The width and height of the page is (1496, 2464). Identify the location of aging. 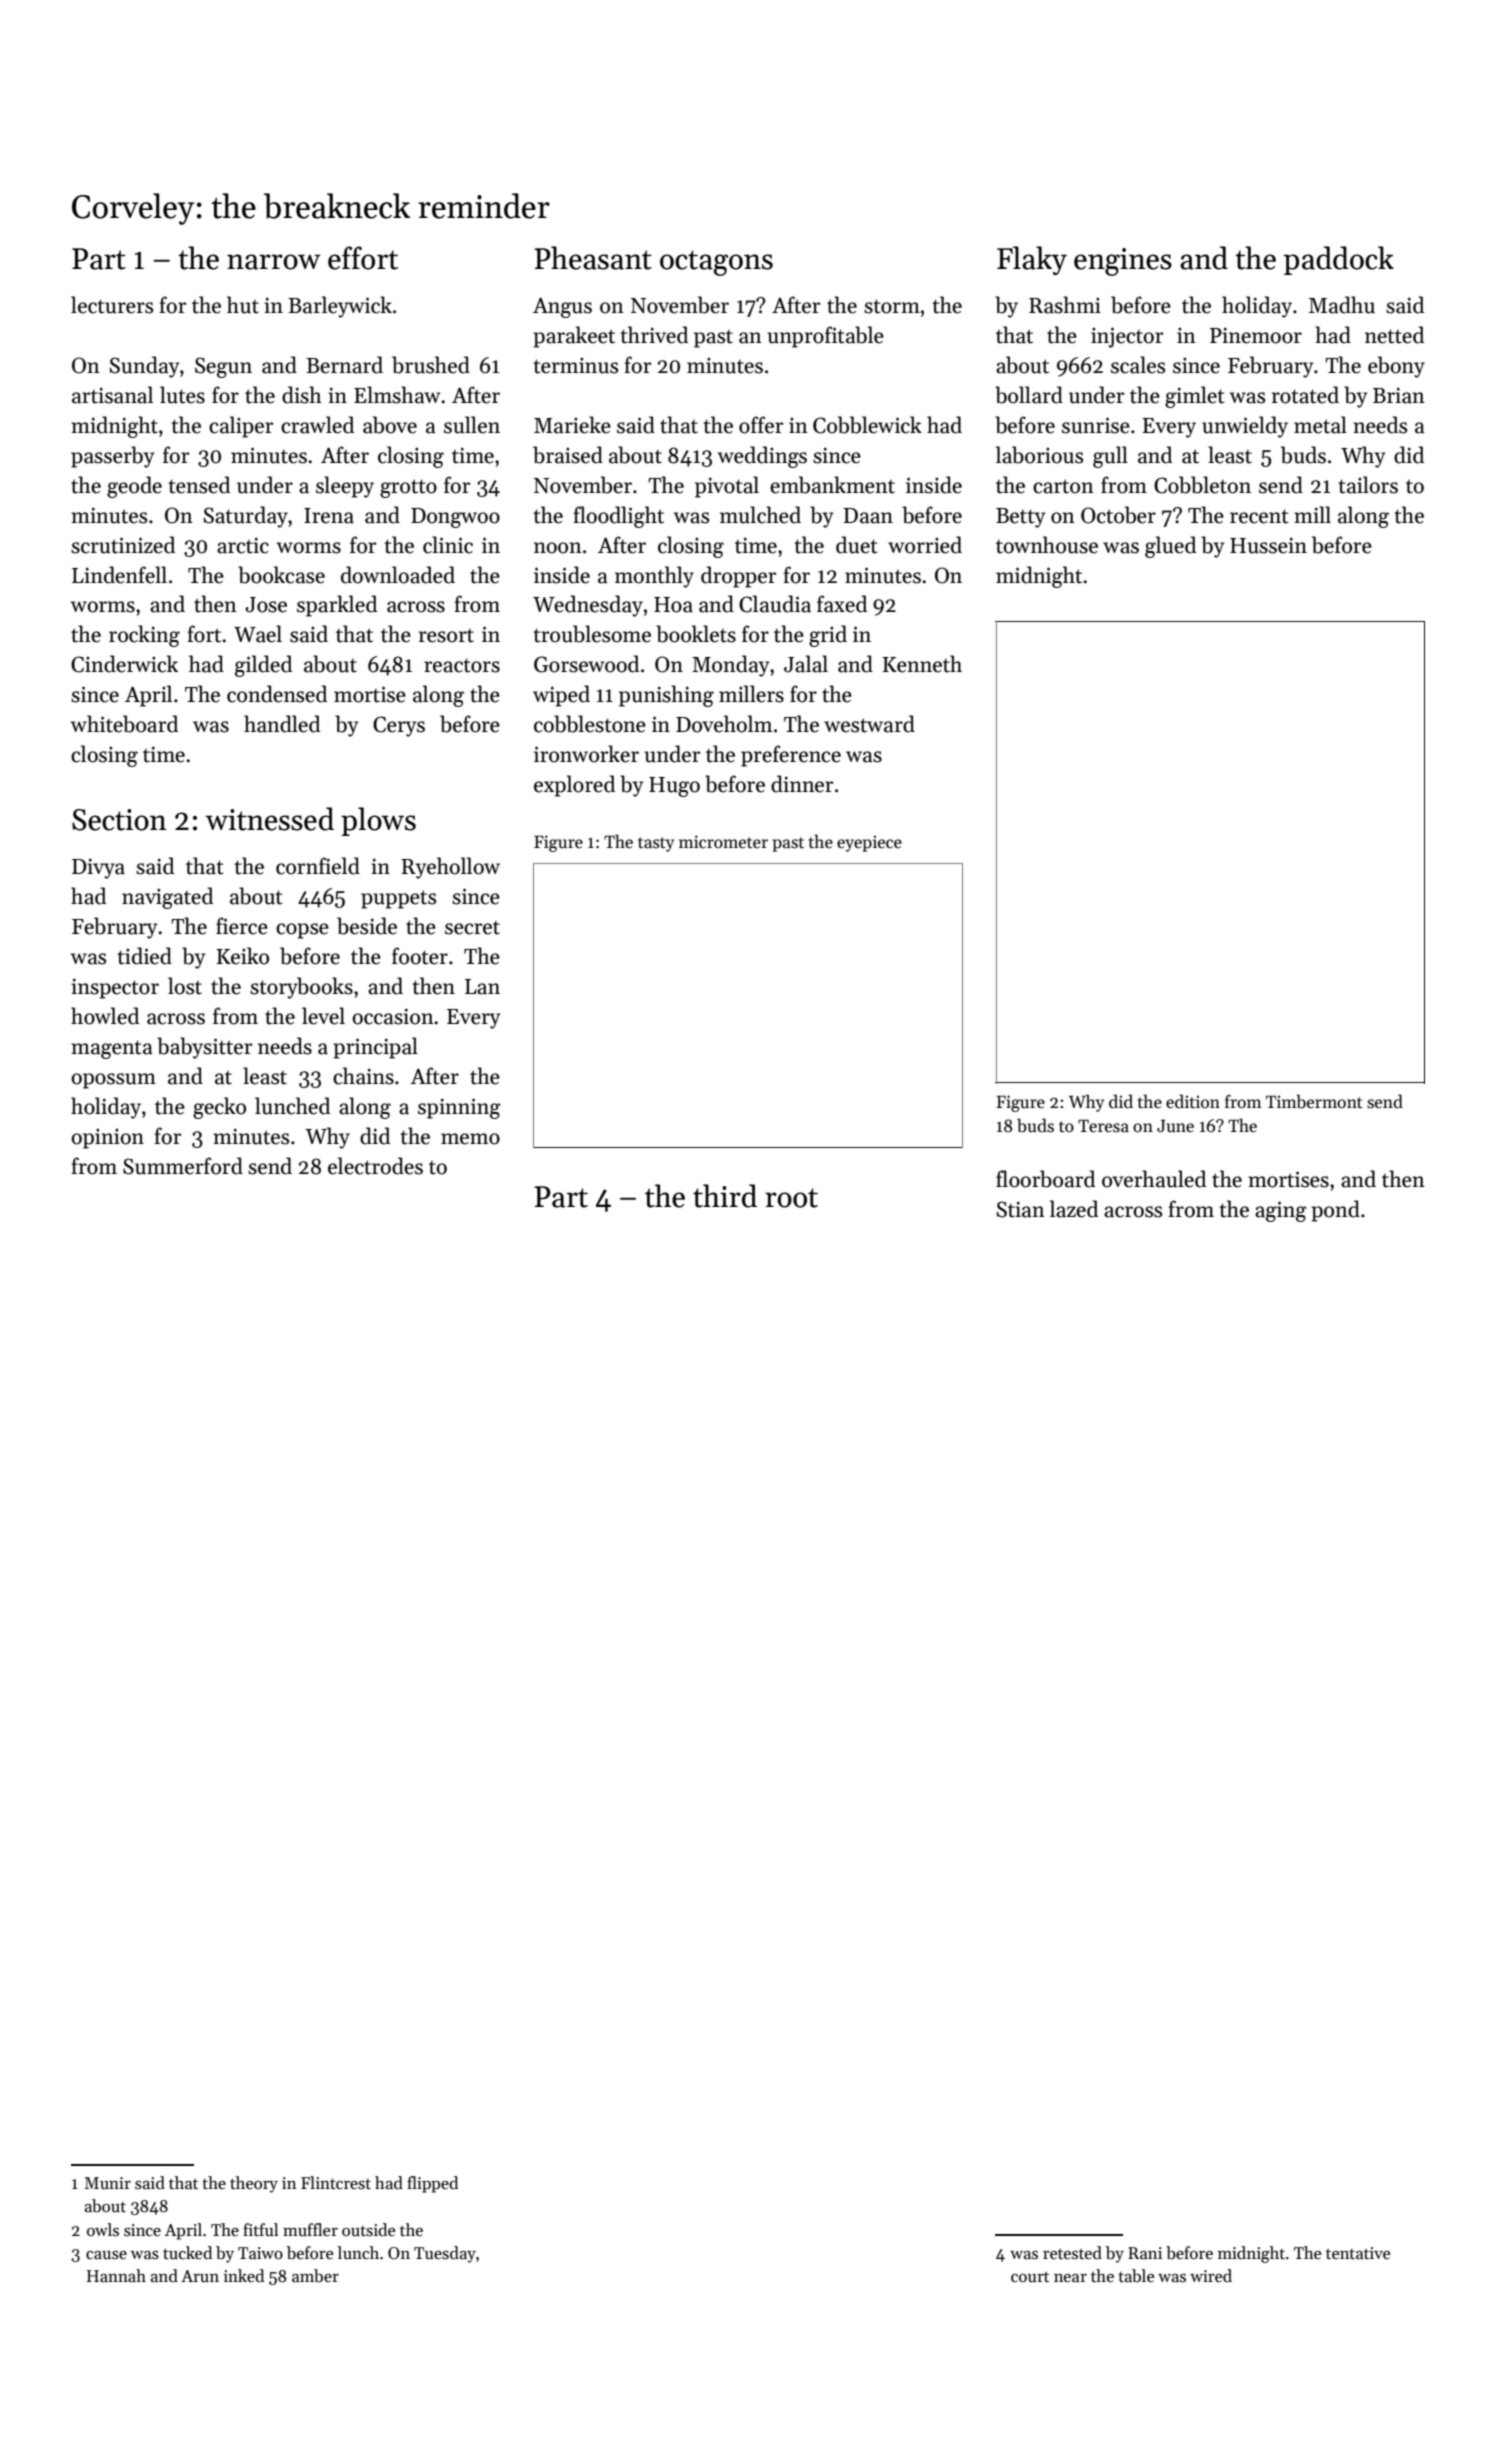
(1281, 1211).
